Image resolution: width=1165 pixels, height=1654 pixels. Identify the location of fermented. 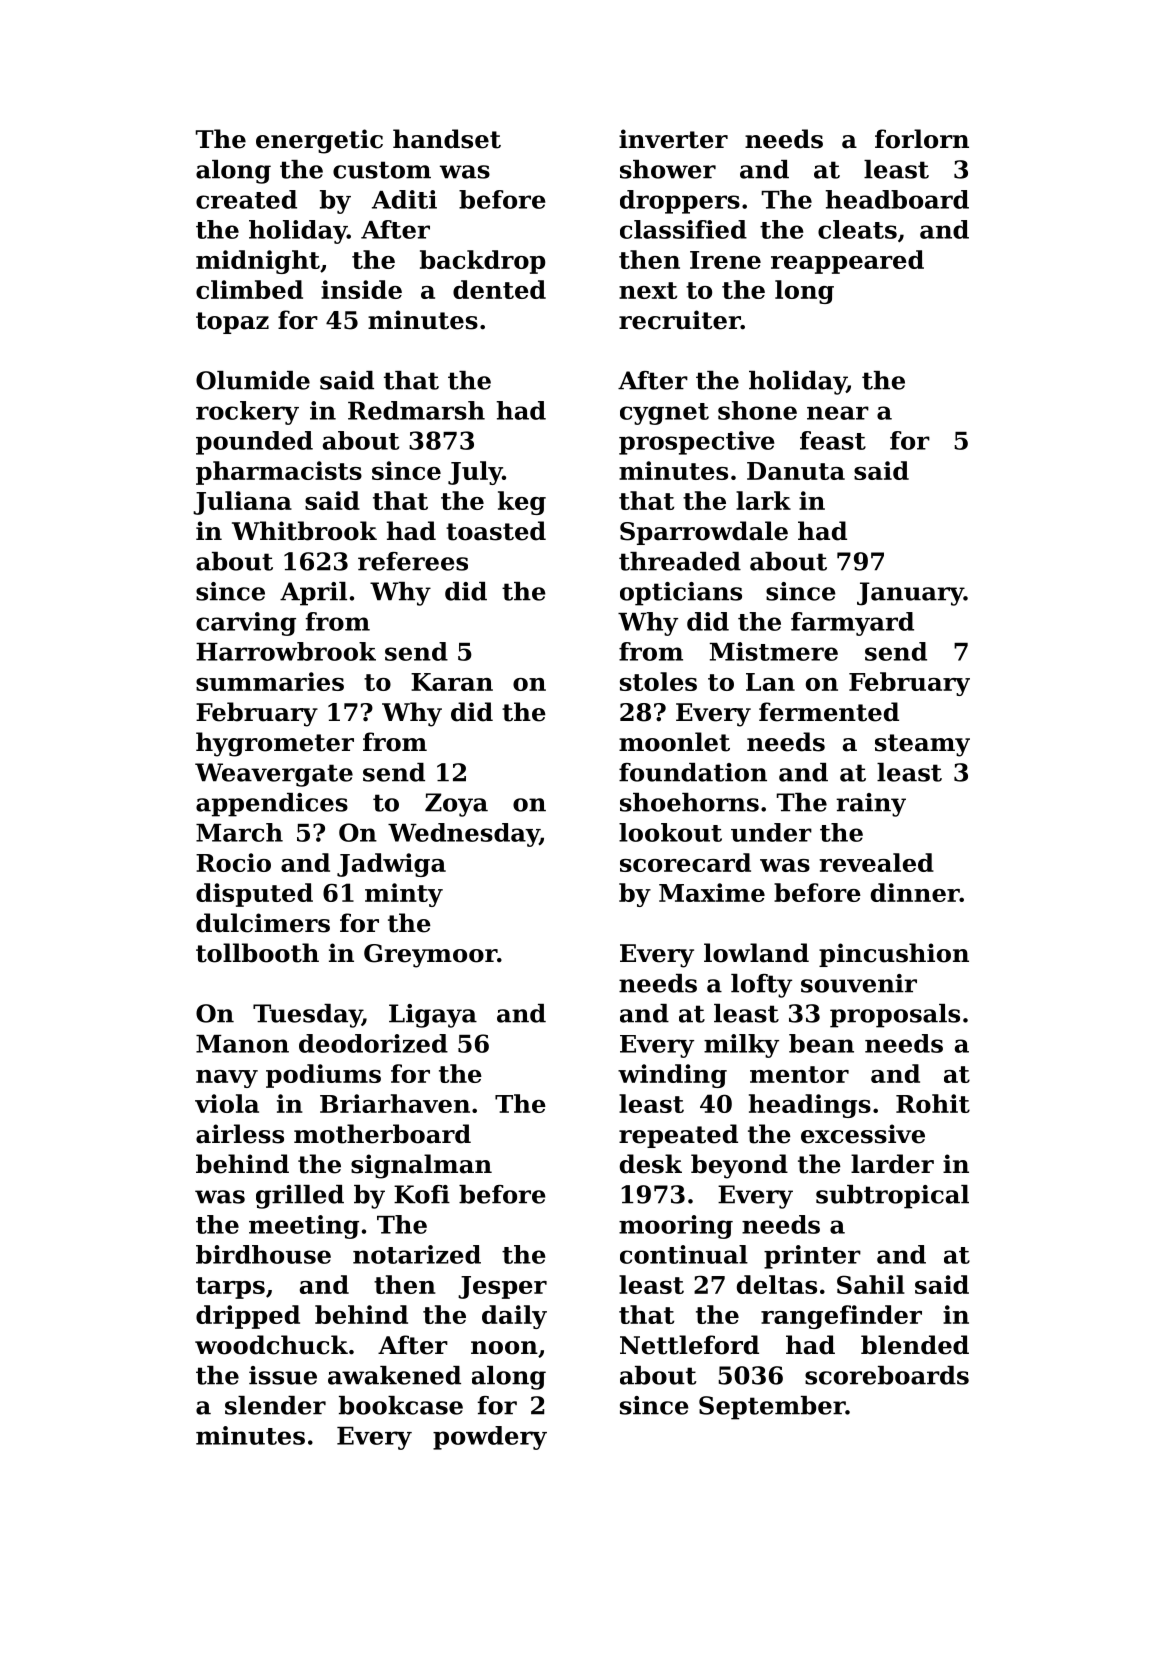
(829, 712).
